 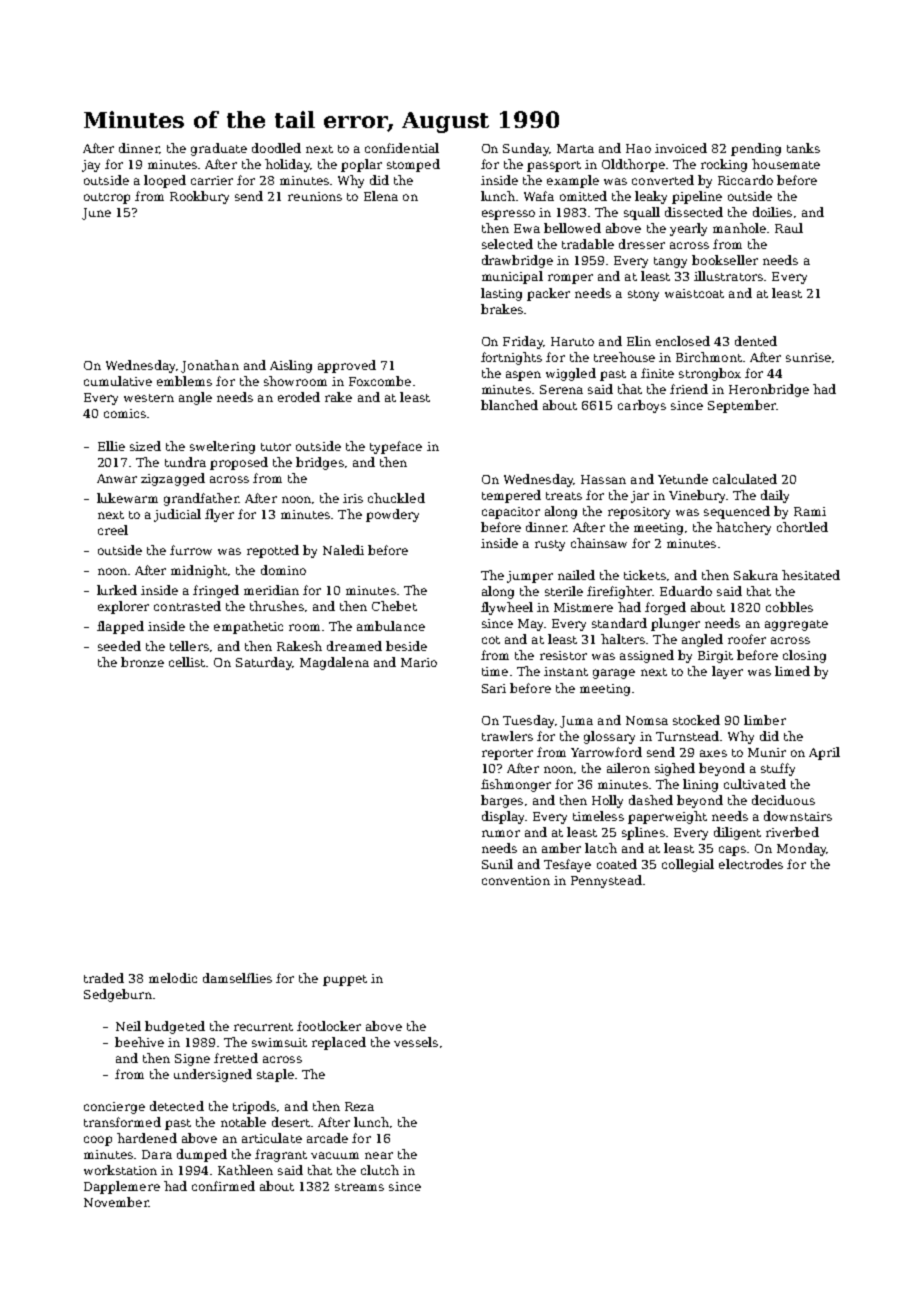 What do you see at coordinates (575, 148) in the image?
I see `Marta` at bounding box center [575, 148].
